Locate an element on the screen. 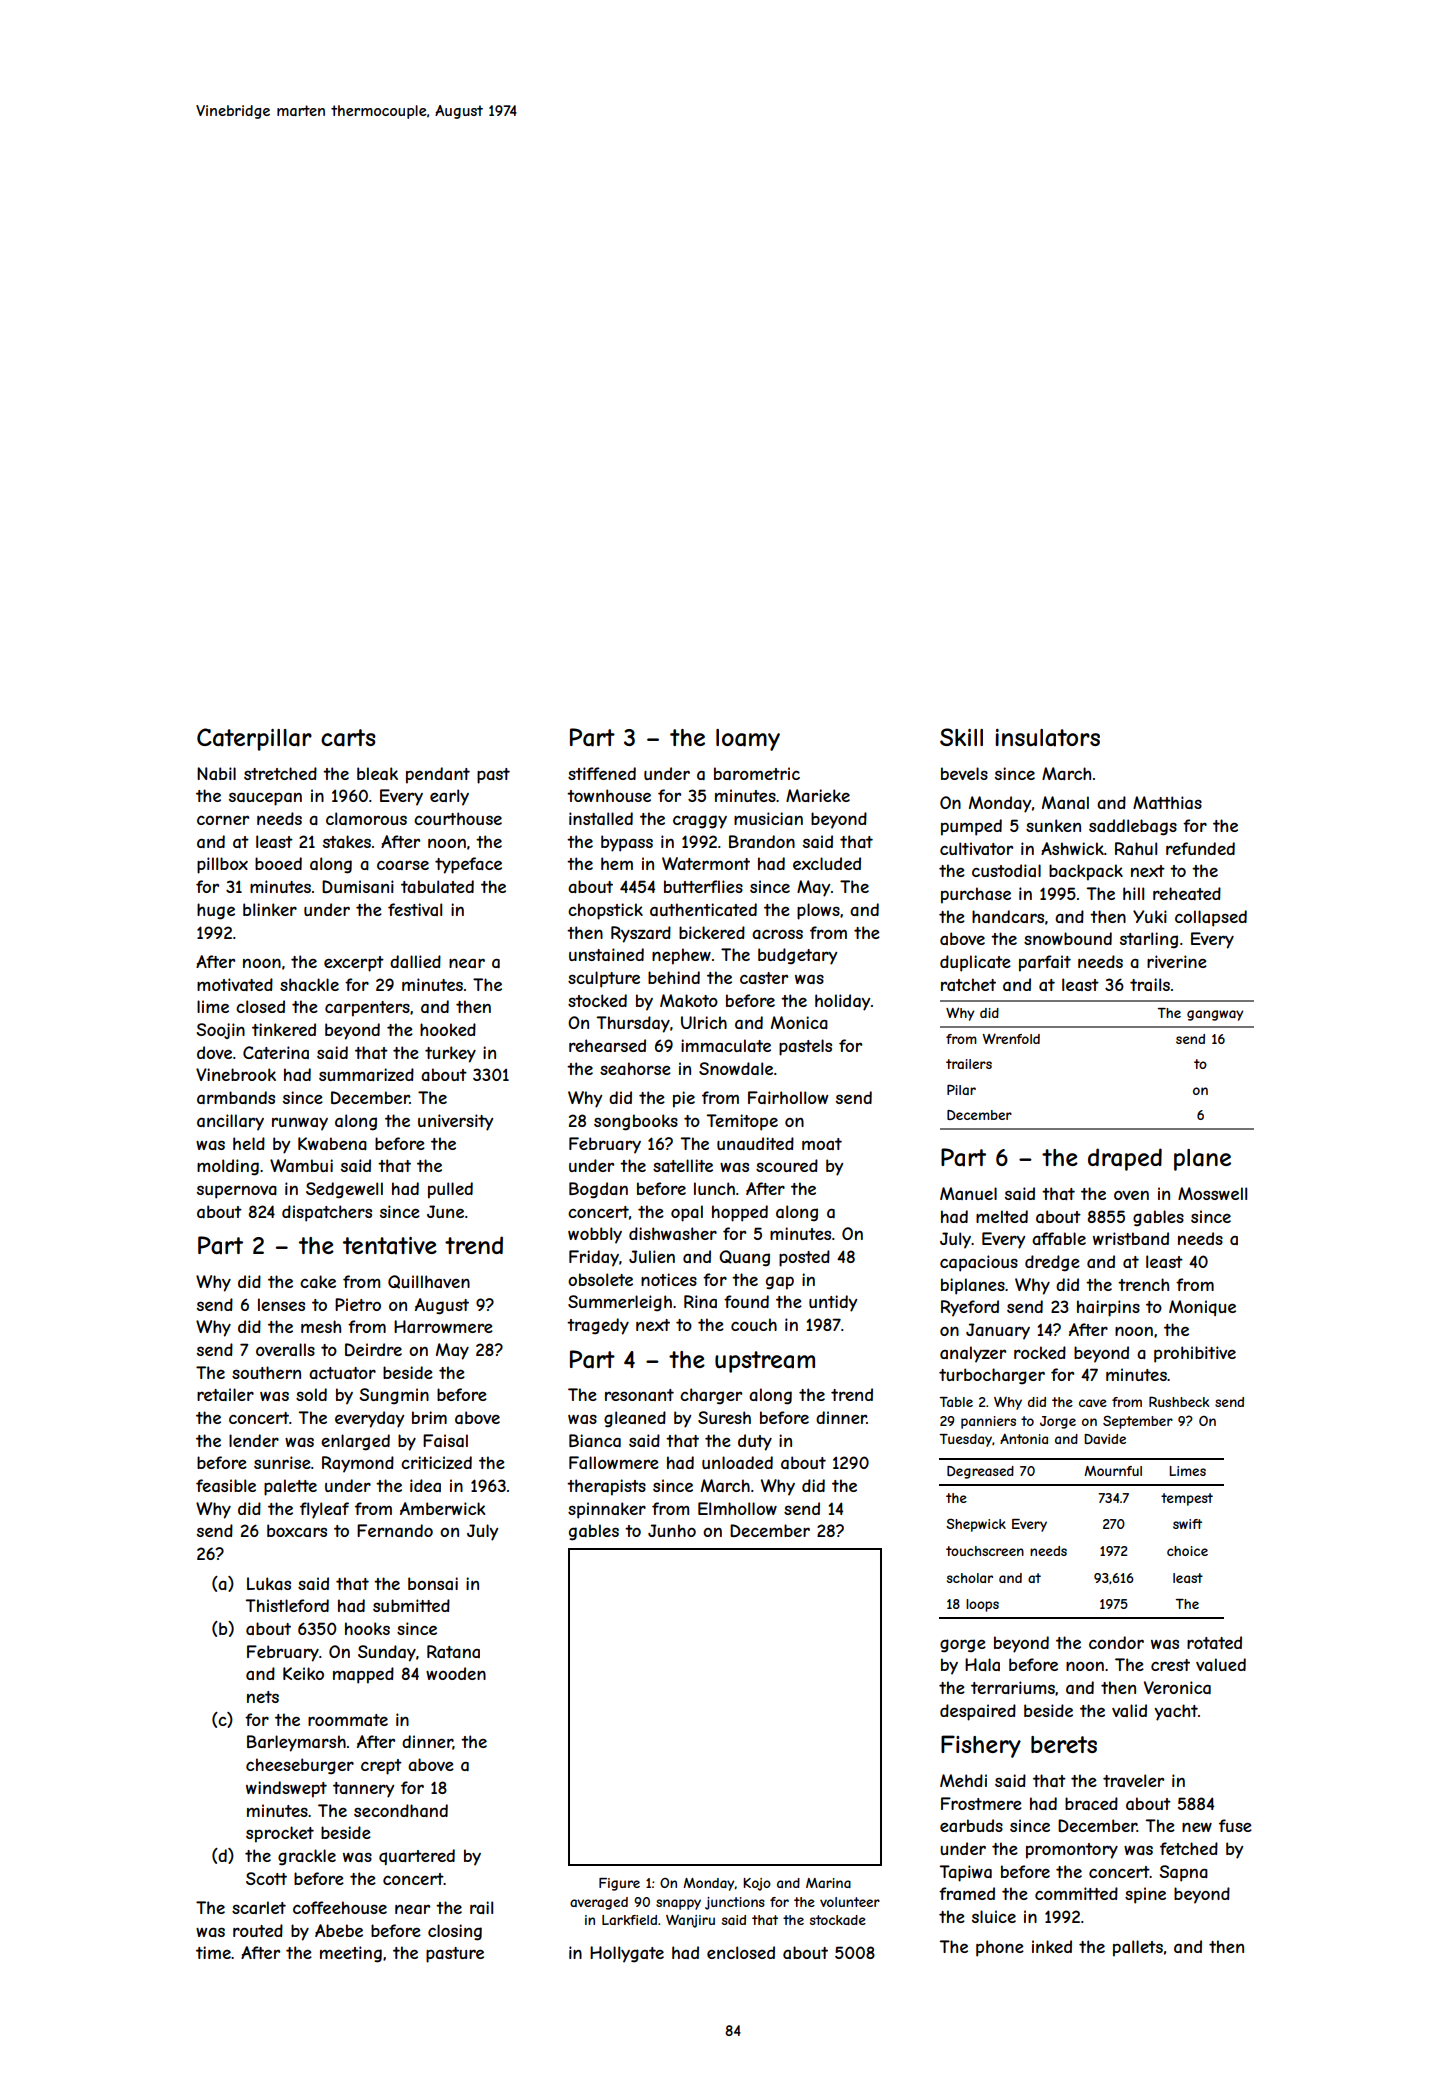  riverine is located at coordinates (1177, 961).
